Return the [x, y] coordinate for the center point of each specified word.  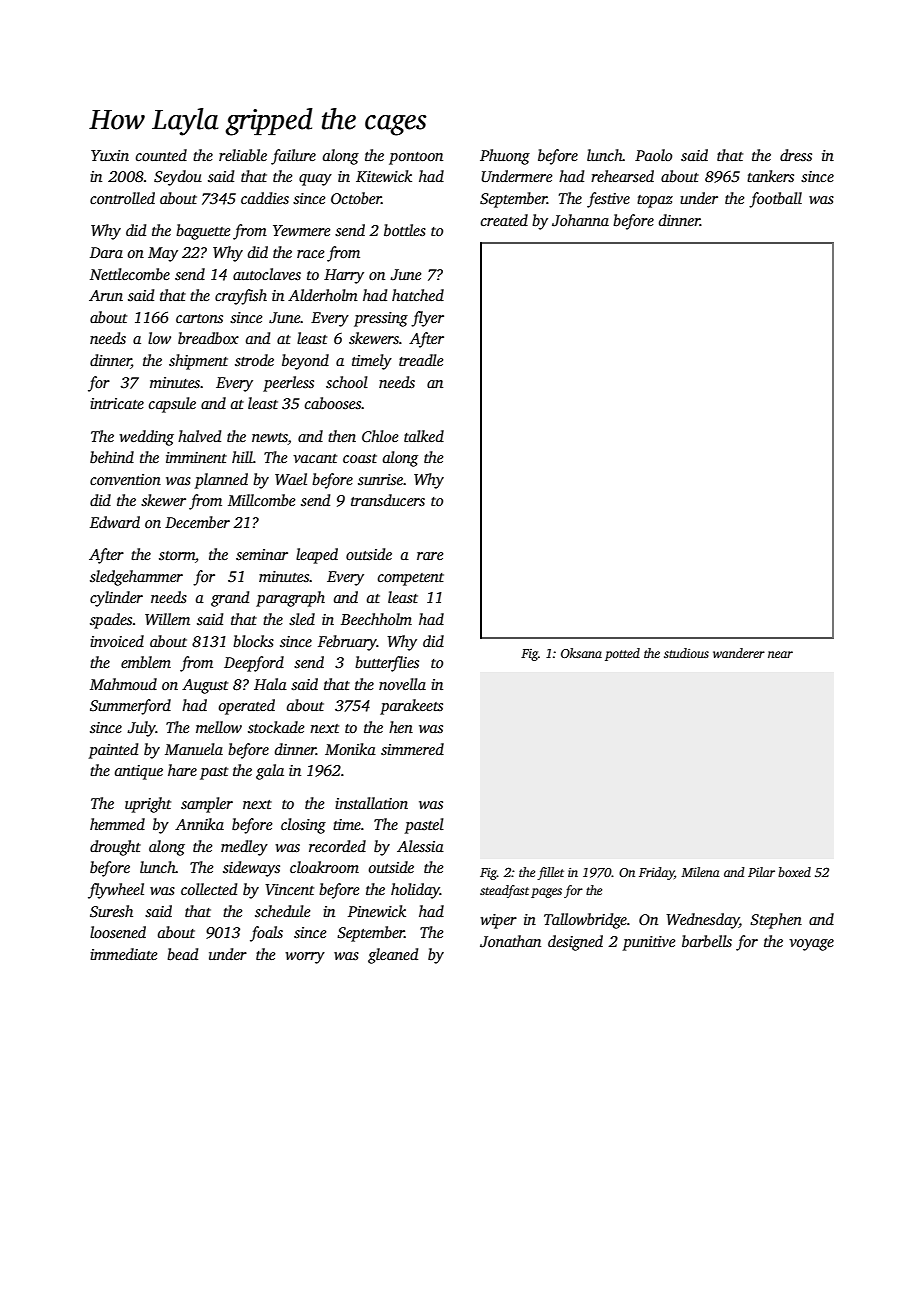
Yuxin [110, 155]
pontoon [416, 158]
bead [182, 954]
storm [177, 555]
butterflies [387, 664]
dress [796, 155]
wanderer [739, 653]
